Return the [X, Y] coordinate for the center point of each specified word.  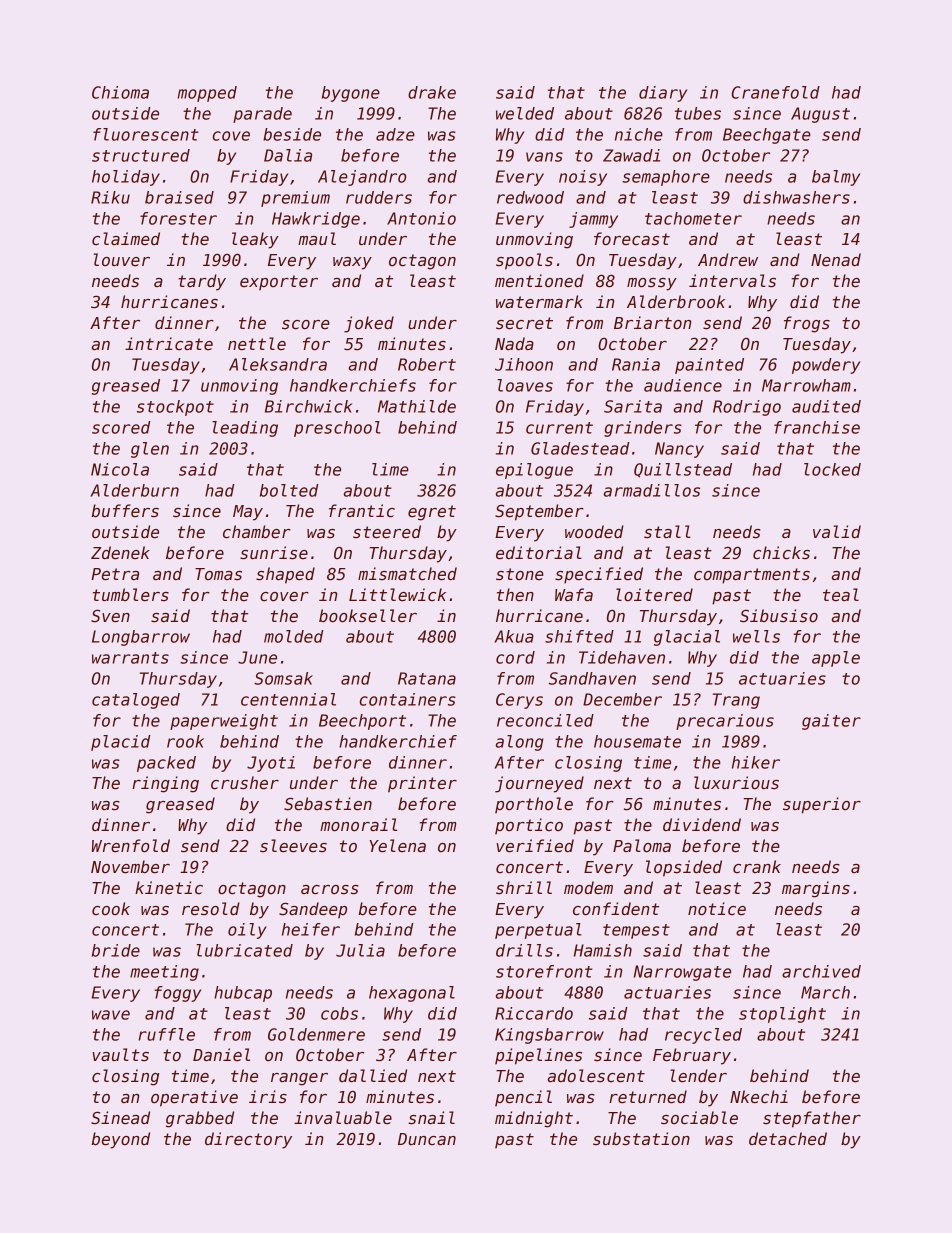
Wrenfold [131, 846]
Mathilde [417, 406]
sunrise [274, 553]
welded [525, 113]
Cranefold [775, 92]
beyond [120, 1140]
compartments [752, 576]
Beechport [362, 722]
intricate [169, 343]
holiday [126, 178]
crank [757, 866]
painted [709, 366]
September [539, 512]
